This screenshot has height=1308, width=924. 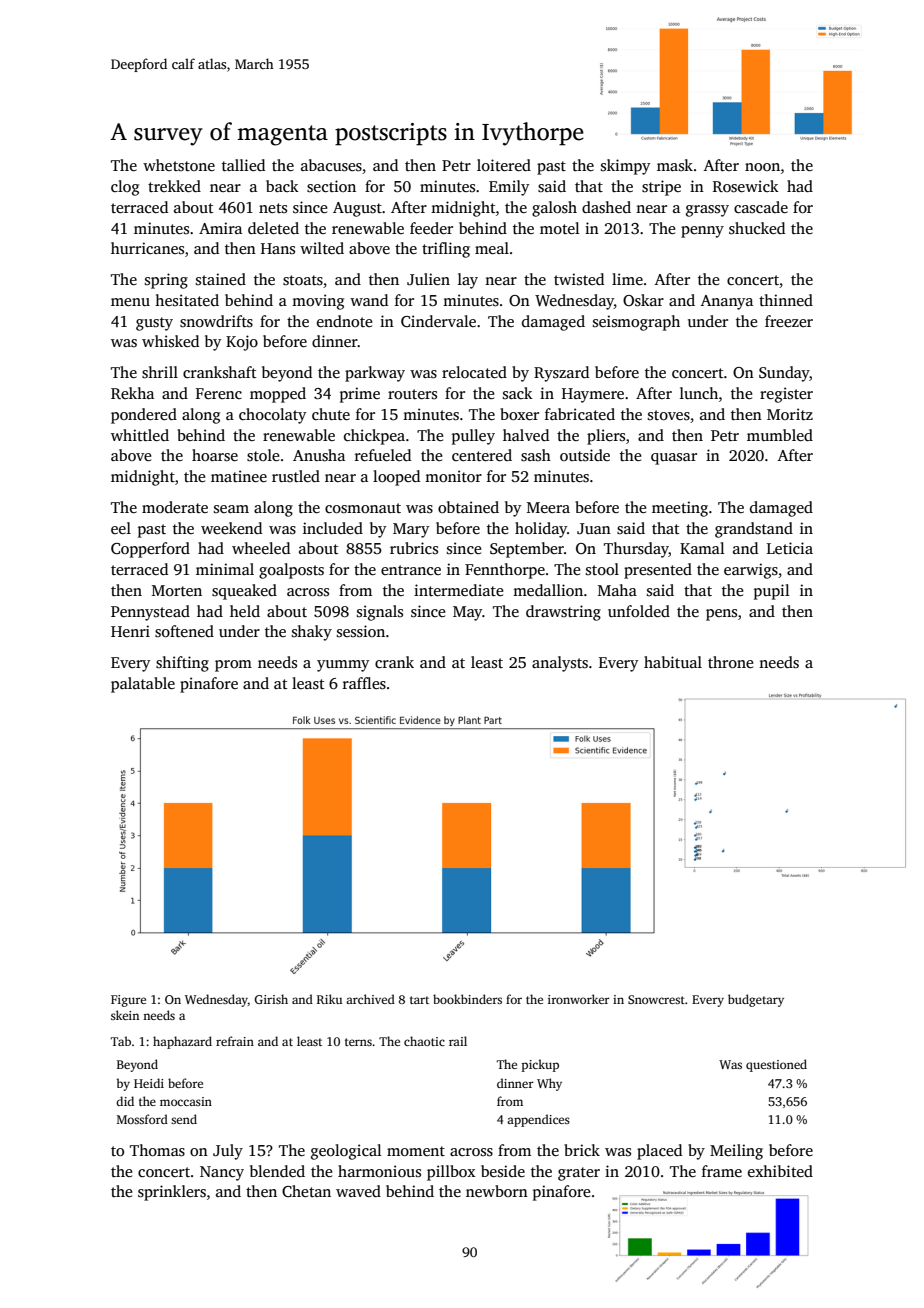 I want to click on endnote, so click(x=344, y=321).
